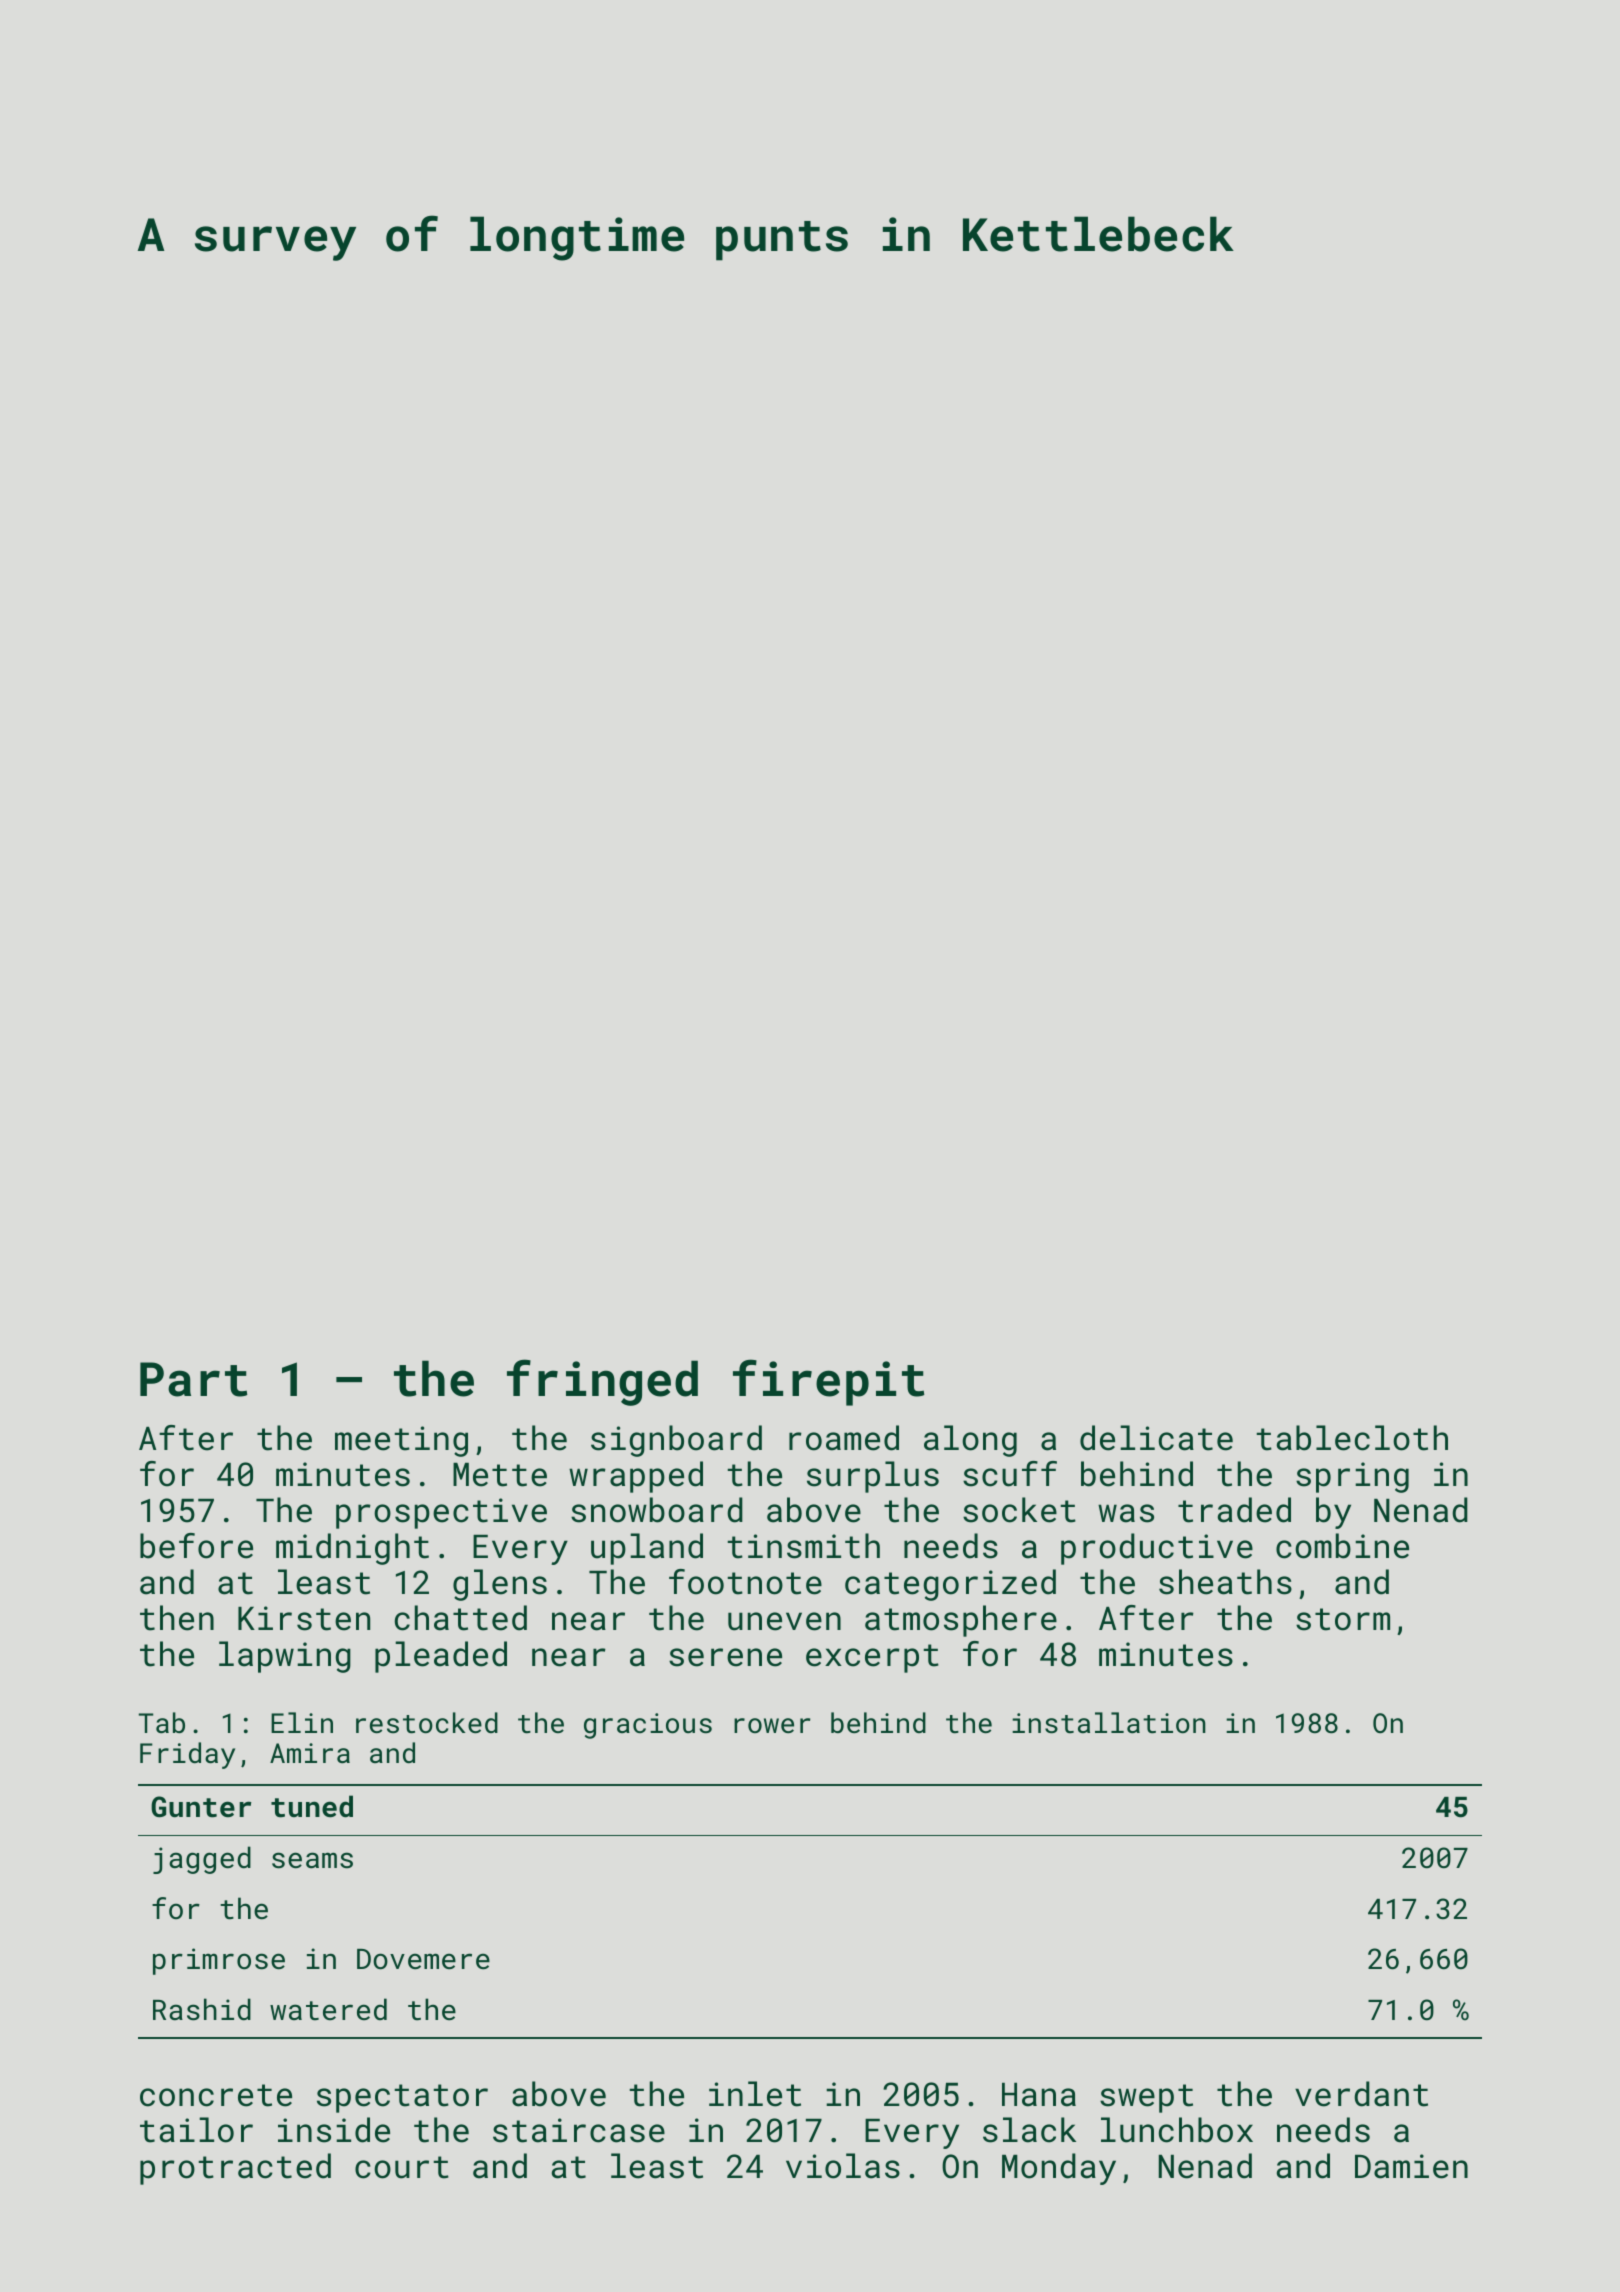 The image size is (1620, 2292). Describe the element at coordinates (1039, 2095) in the screenshot. I see `Hana` at that location.
